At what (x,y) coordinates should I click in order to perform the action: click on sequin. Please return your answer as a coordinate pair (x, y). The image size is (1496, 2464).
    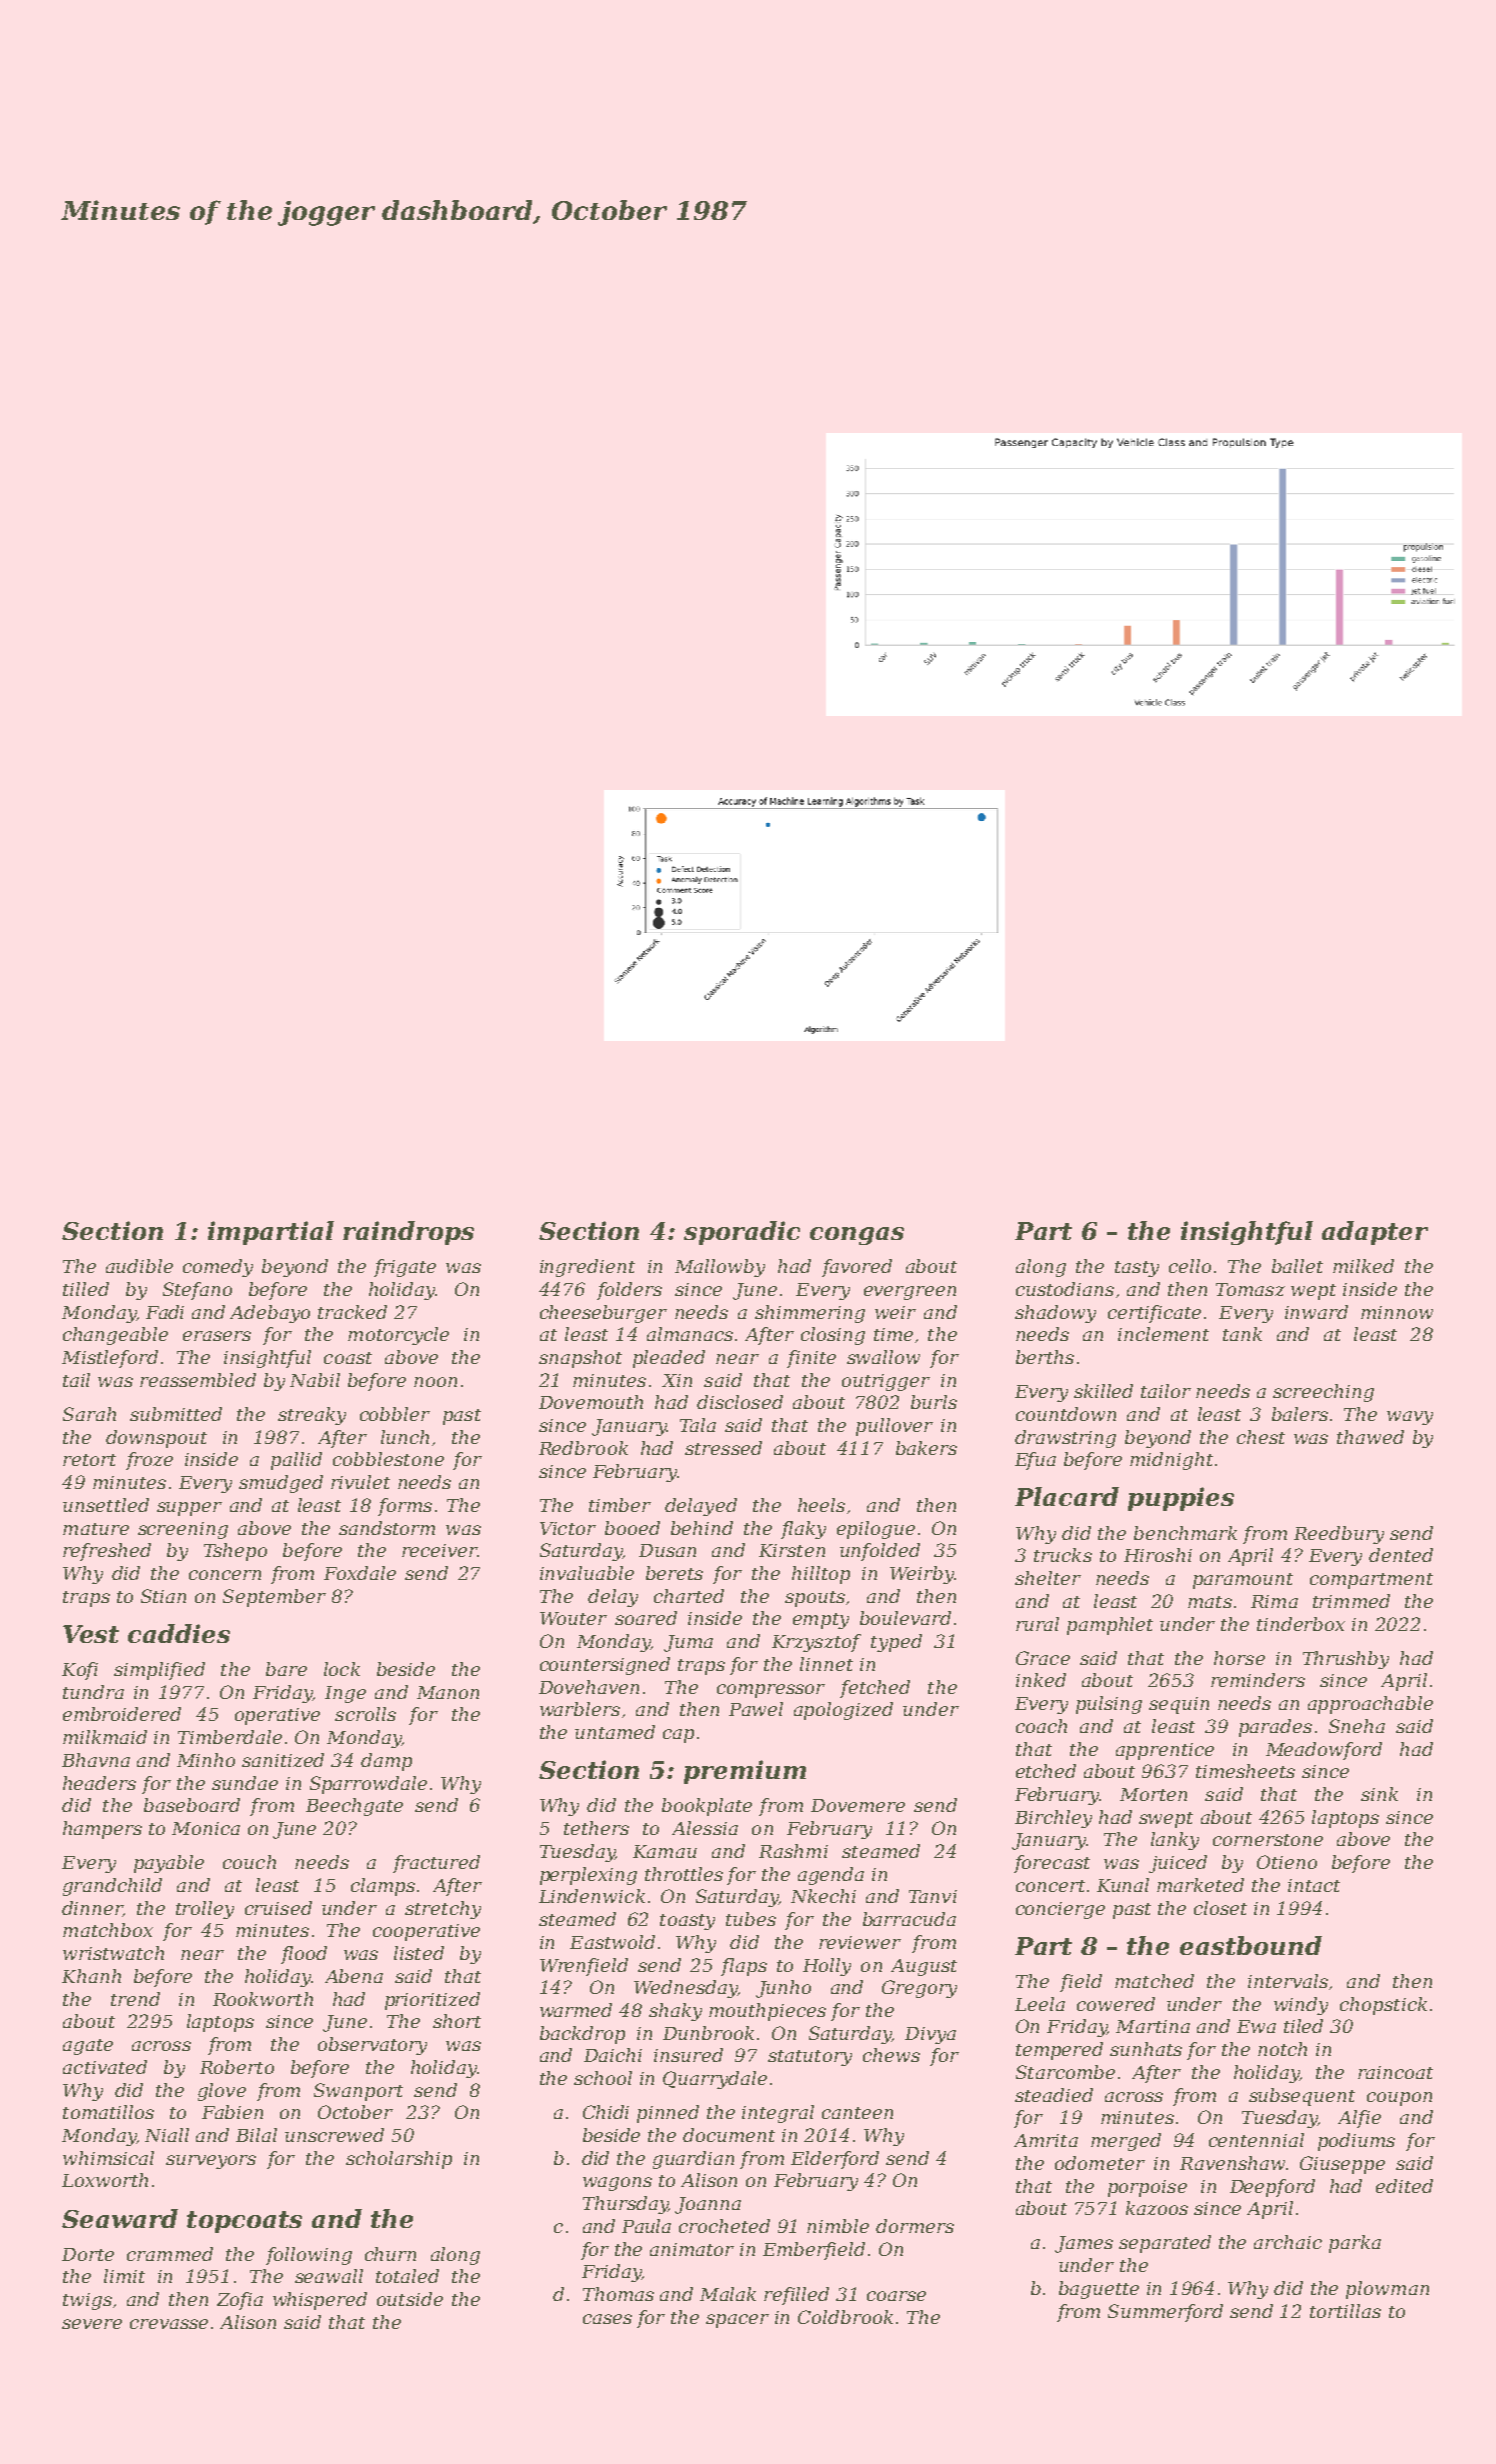
    Looking at the image, I should click on (1179, 1705).
